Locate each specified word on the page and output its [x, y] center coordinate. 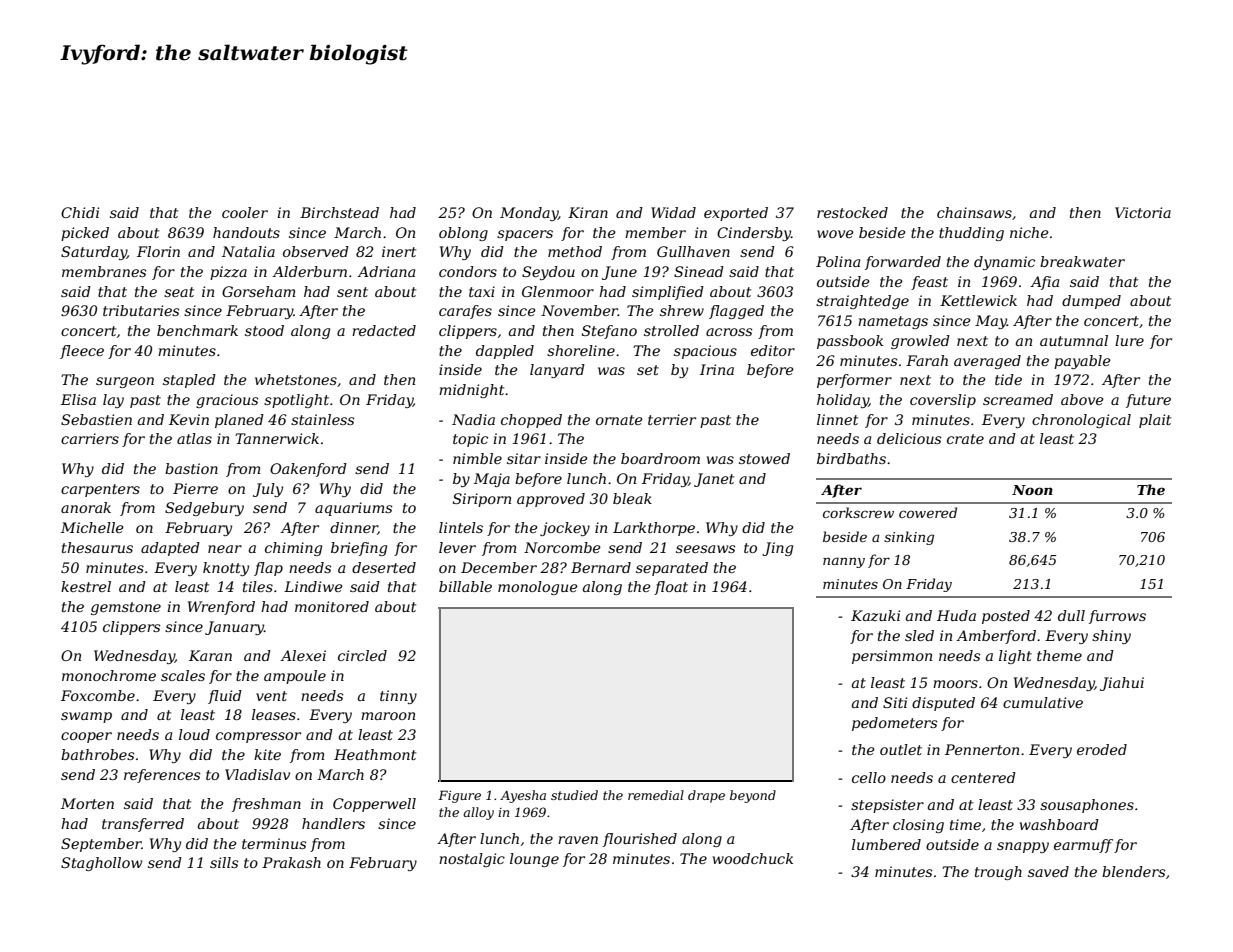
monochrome [109, 675]
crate [965, 439]
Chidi [80, 212]
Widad [673, 212]
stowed [764, 458]
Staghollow [101, 864]
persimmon [892, 657]
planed [239, 421]
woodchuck [753, 858]
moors [955, 684]
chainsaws [974, 212]
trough [998, 873]
